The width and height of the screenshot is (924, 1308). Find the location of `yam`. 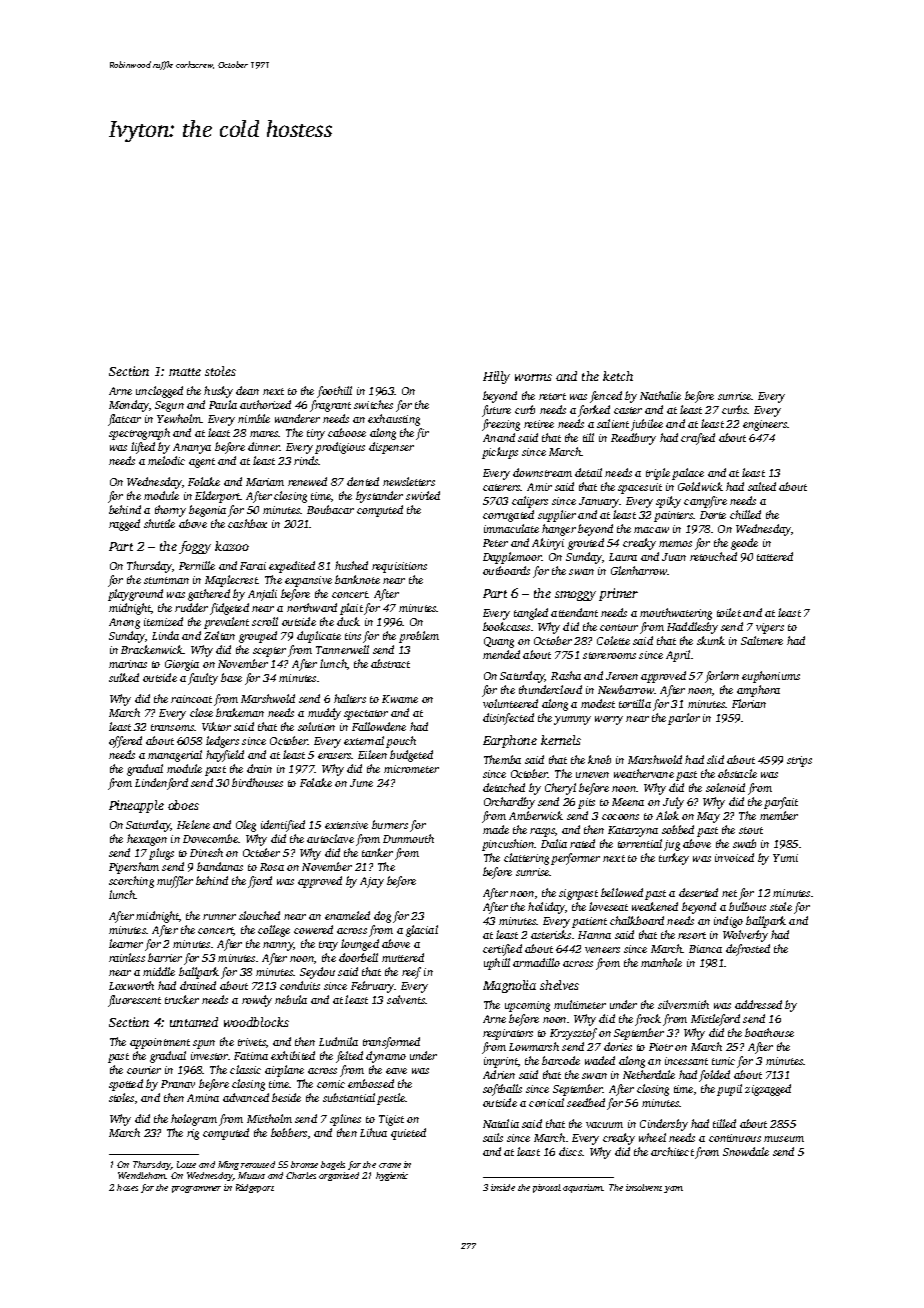

yam is located at coordinates (673, 1189).
